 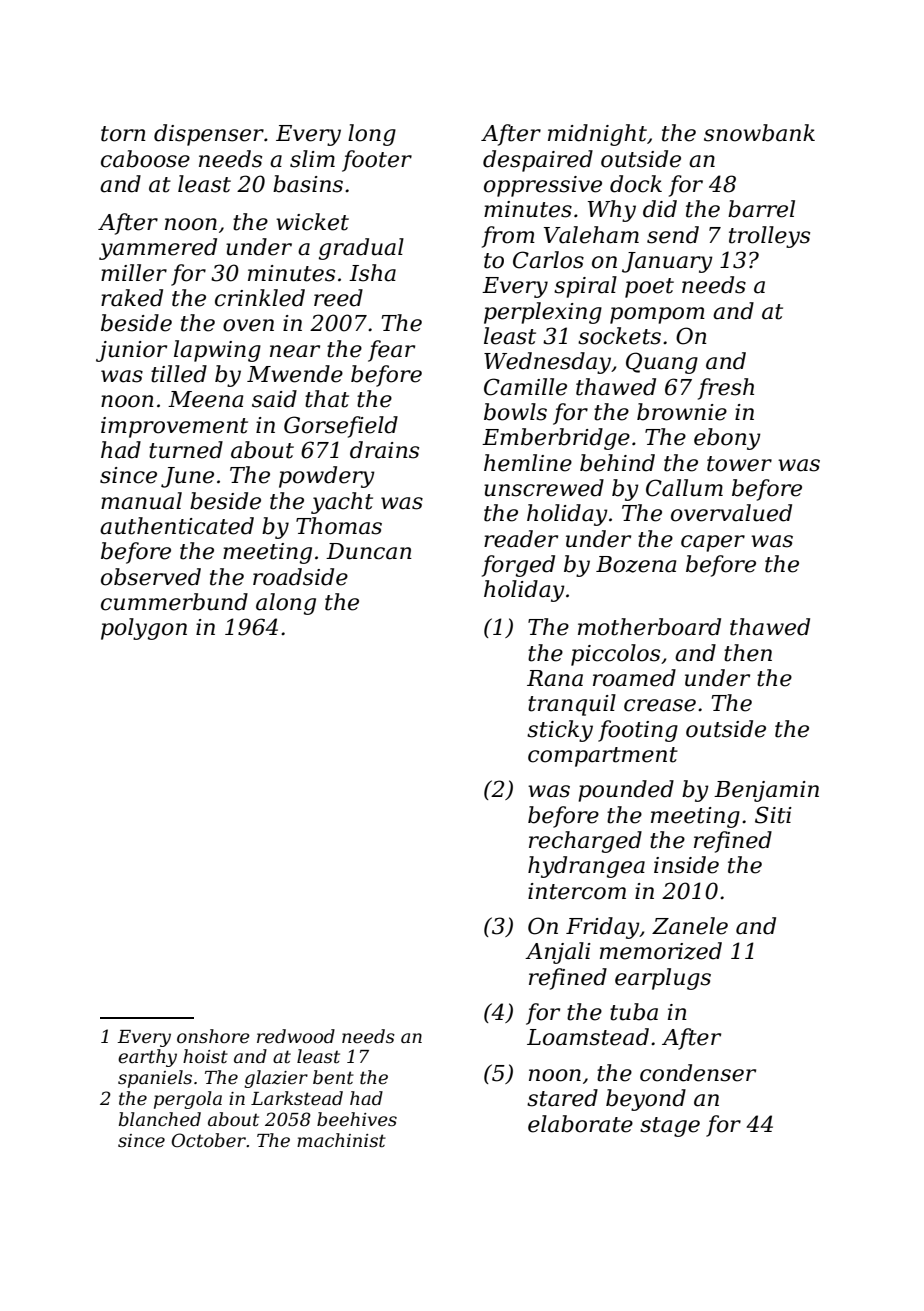 I want to click on roadside, so click(x=300, y=577).
